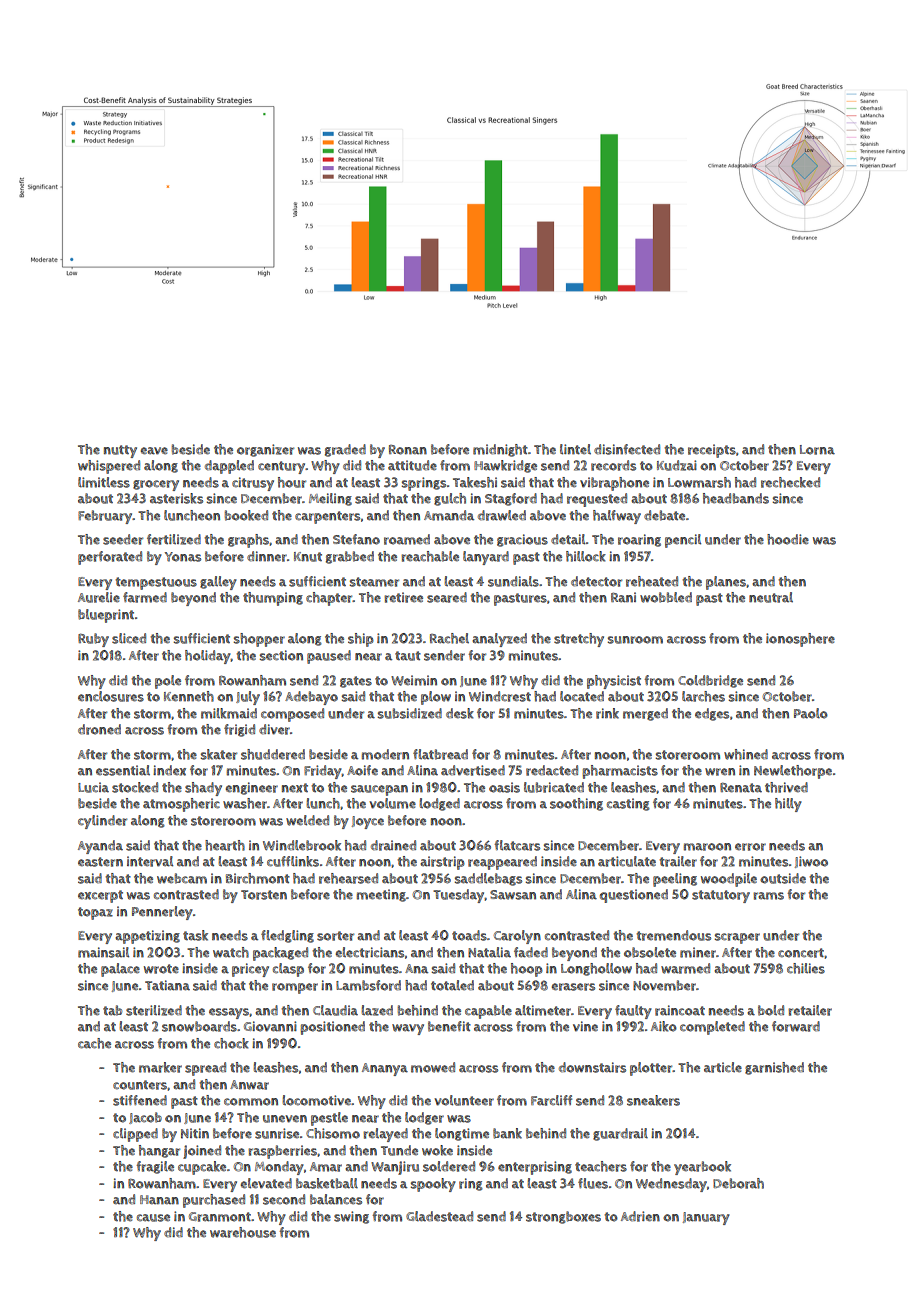 The height and width of the image is (1308, 924). What do you see at coordinates (801, 953) in the image?
I see `concert` at bounding box center [801, 953].
